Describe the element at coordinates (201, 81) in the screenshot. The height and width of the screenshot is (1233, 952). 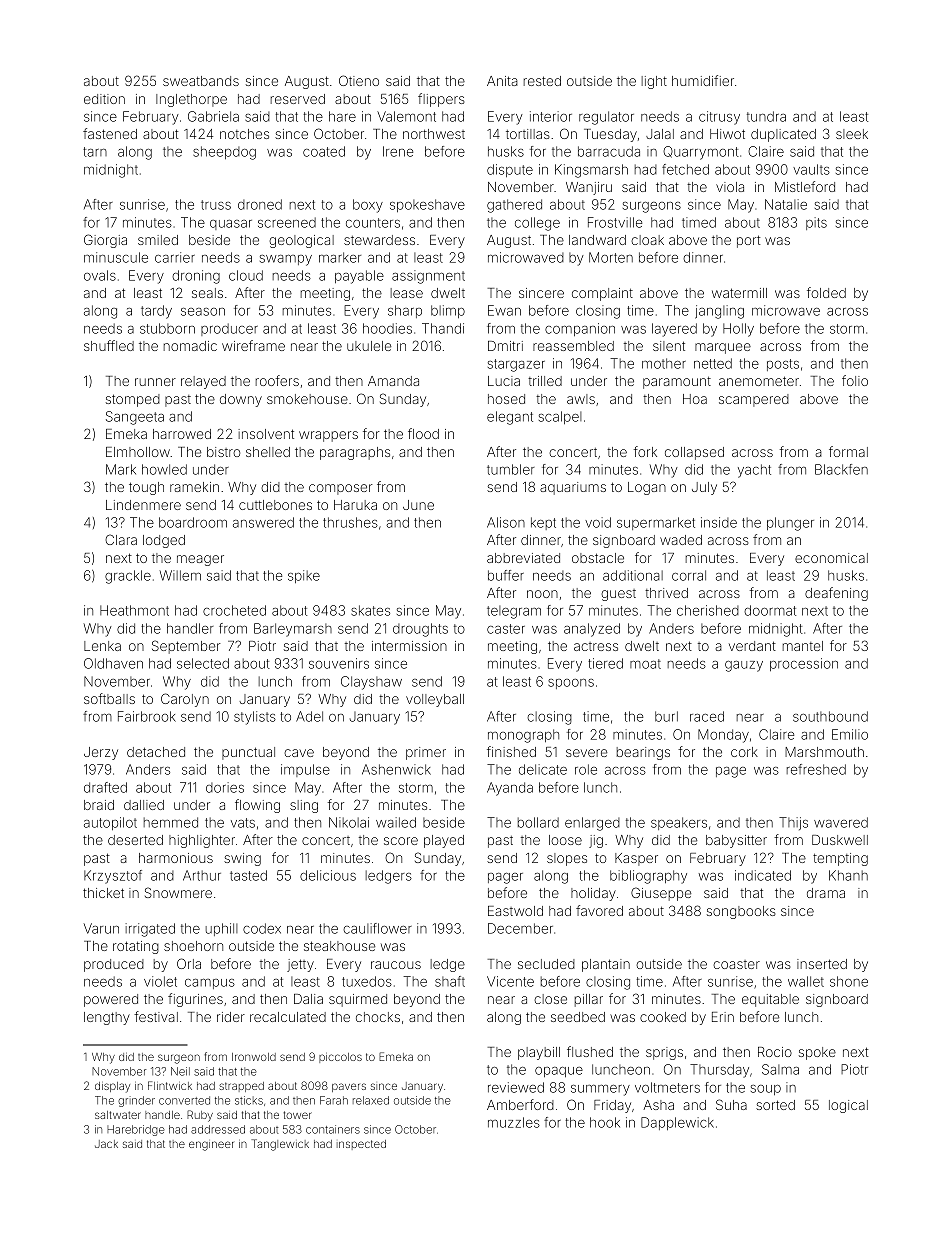
I see `sweatbands` at that location.
